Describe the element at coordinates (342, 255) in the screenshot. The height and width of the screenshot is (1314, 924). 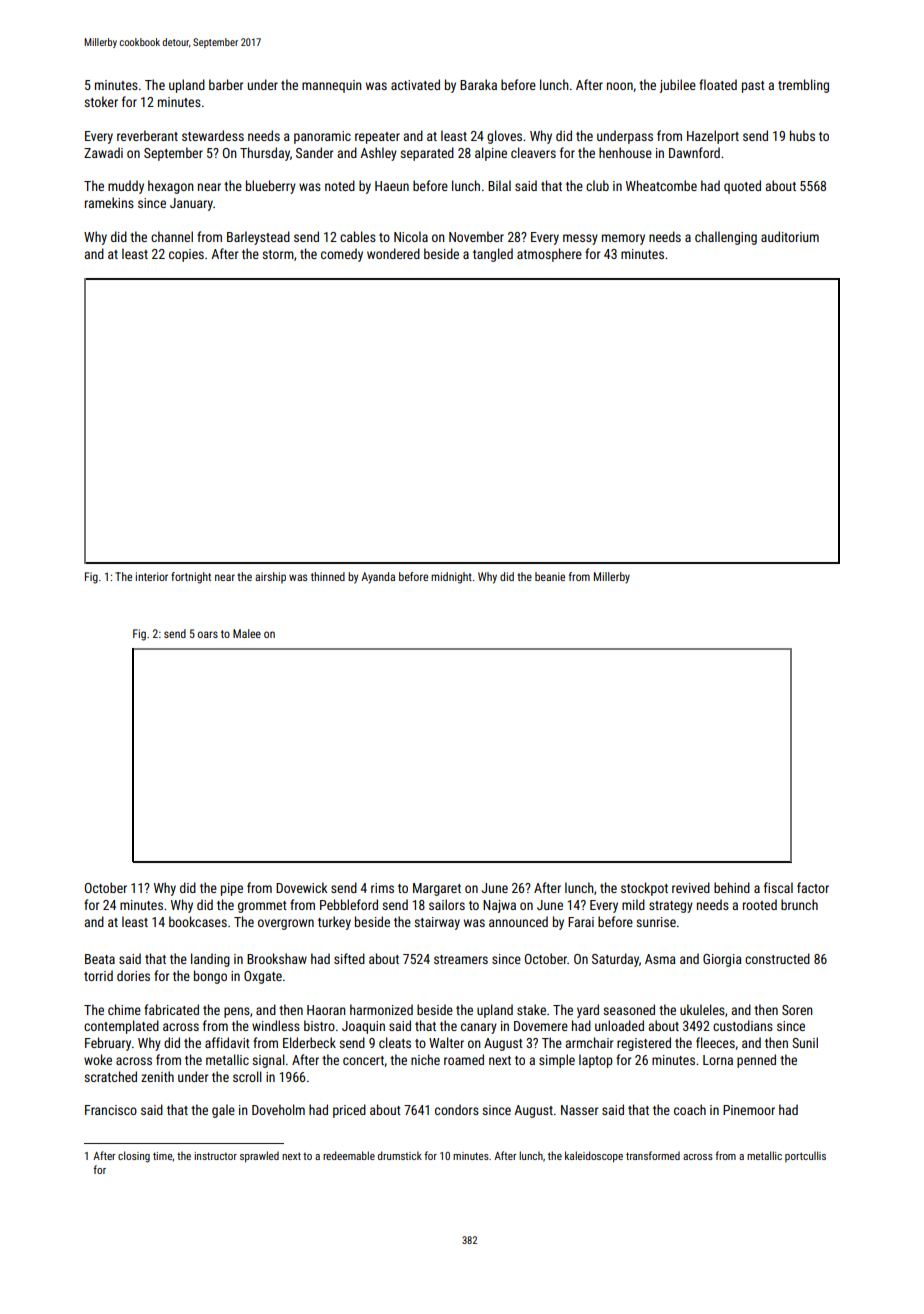
I see `comedy` at that location.
